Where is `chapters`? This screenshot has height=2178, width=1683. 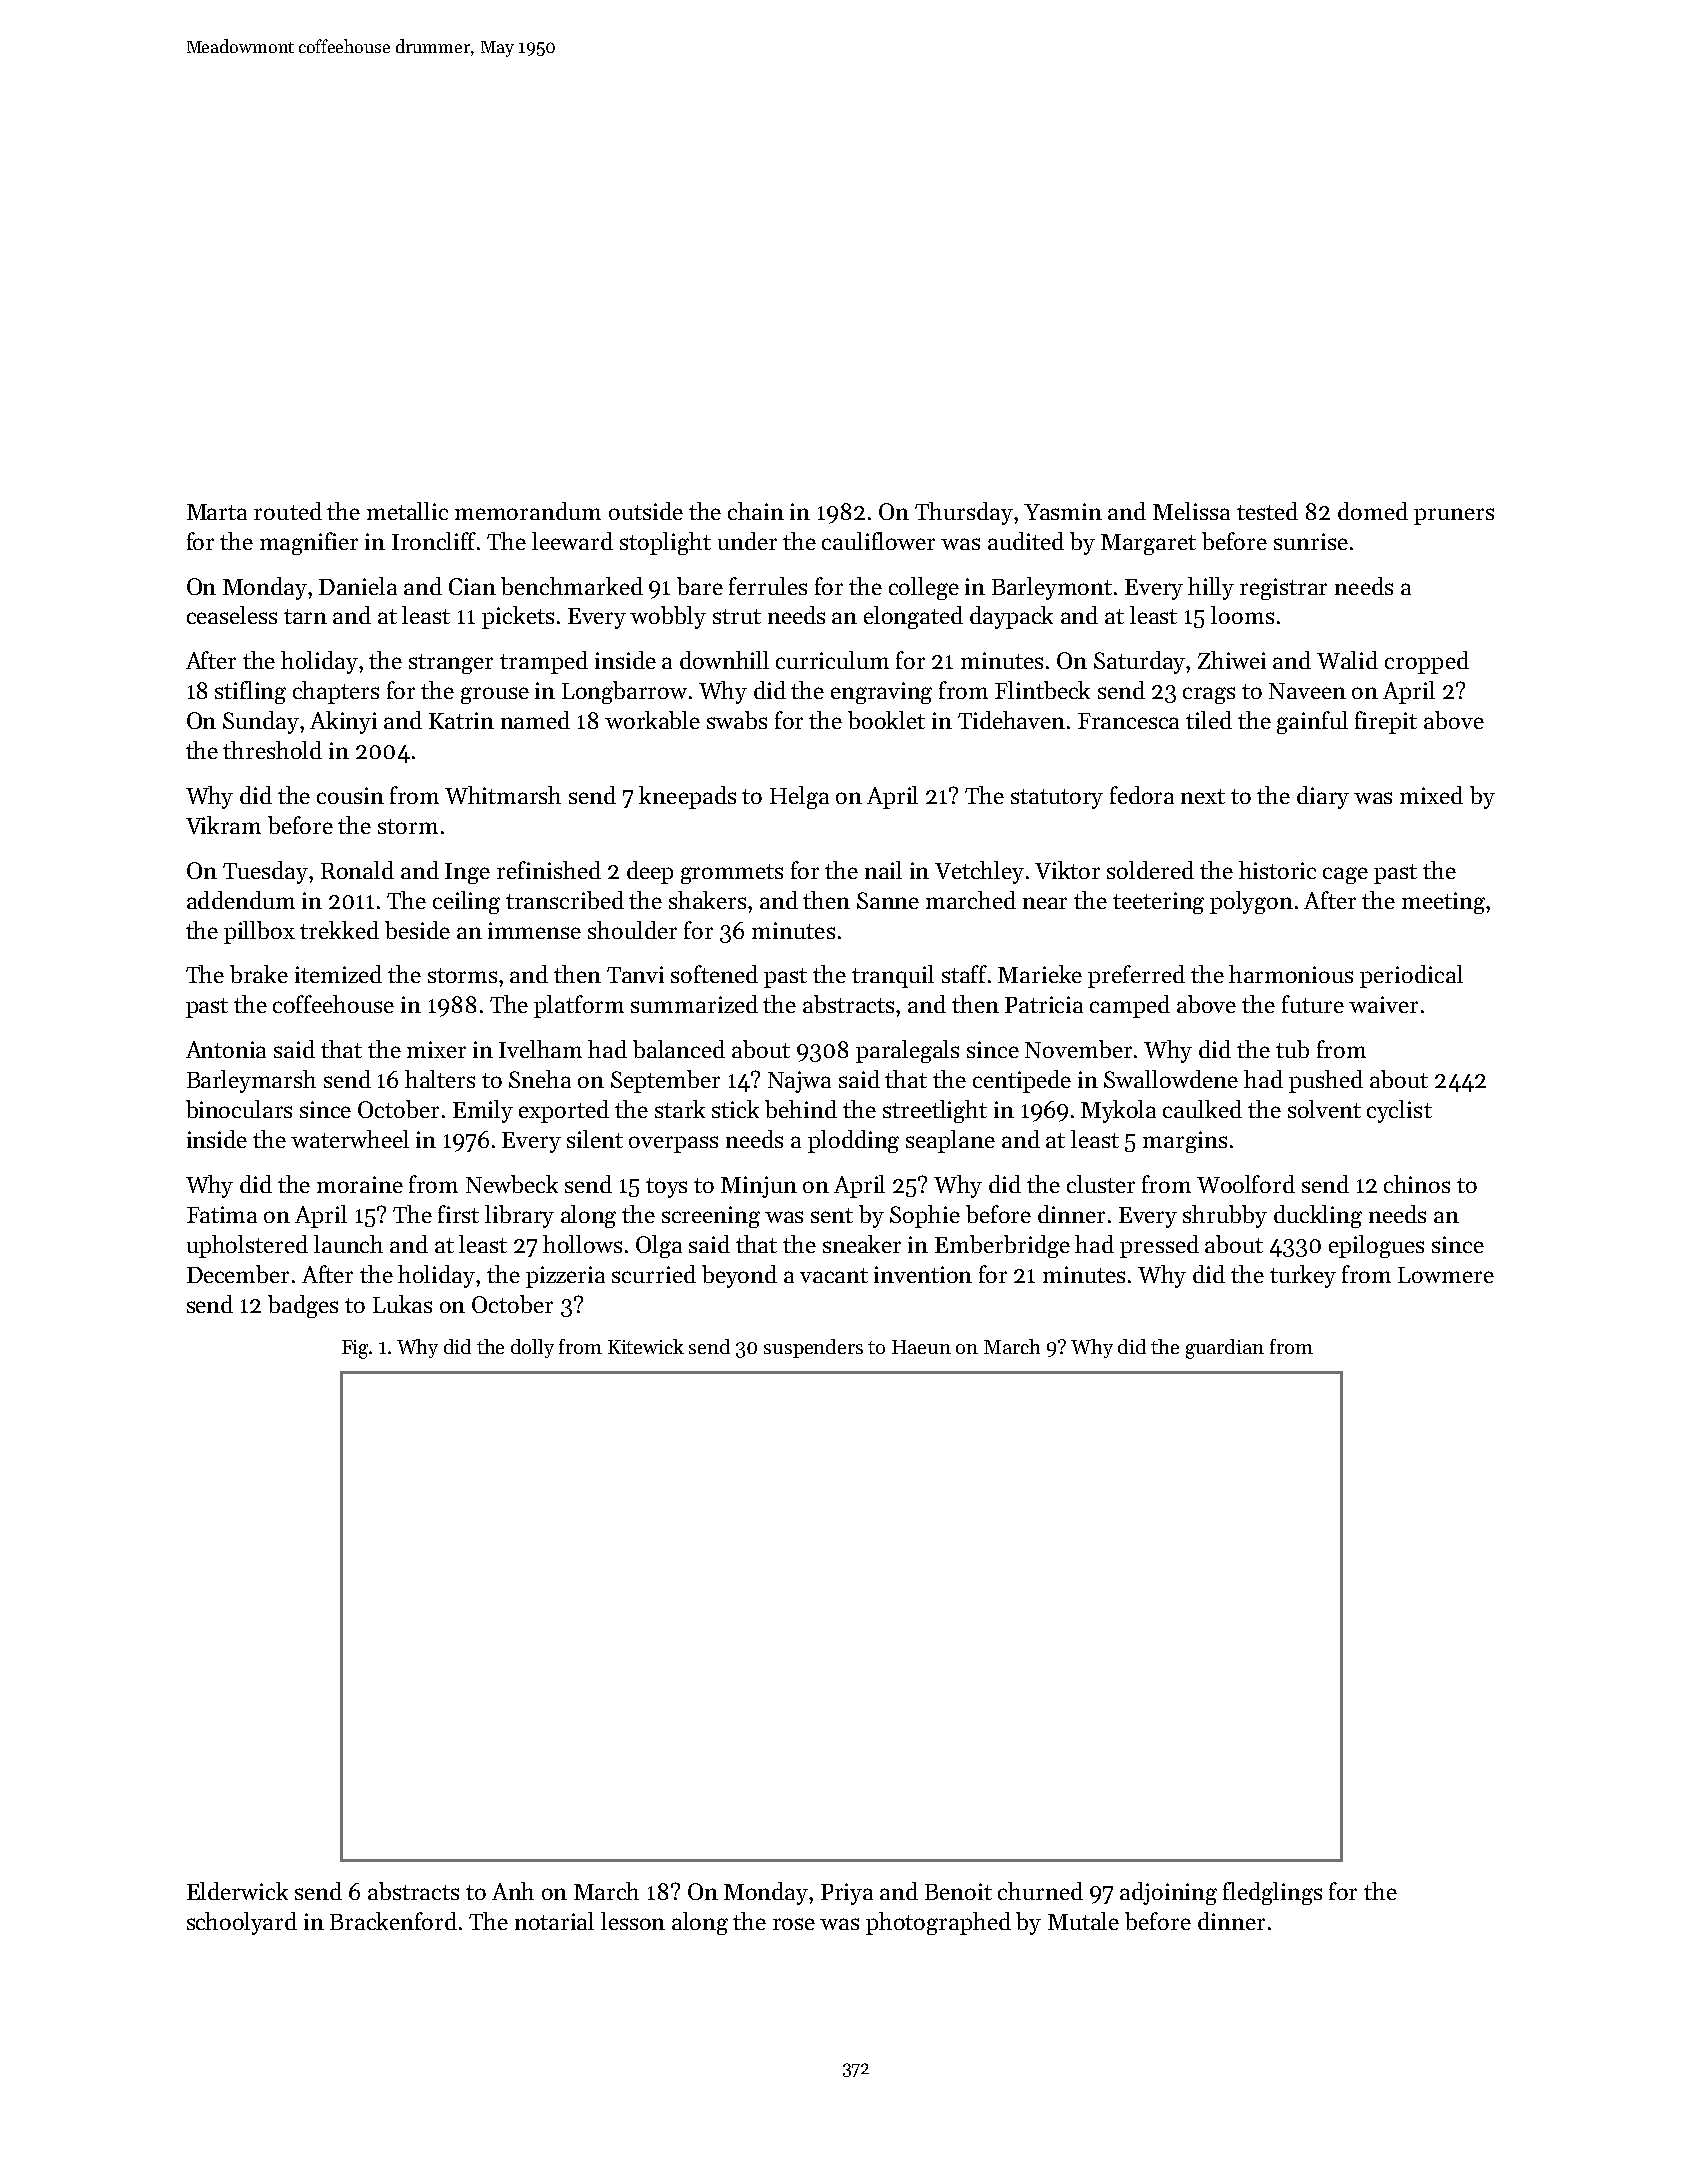
chapters is located at coordinates (336, 692).
